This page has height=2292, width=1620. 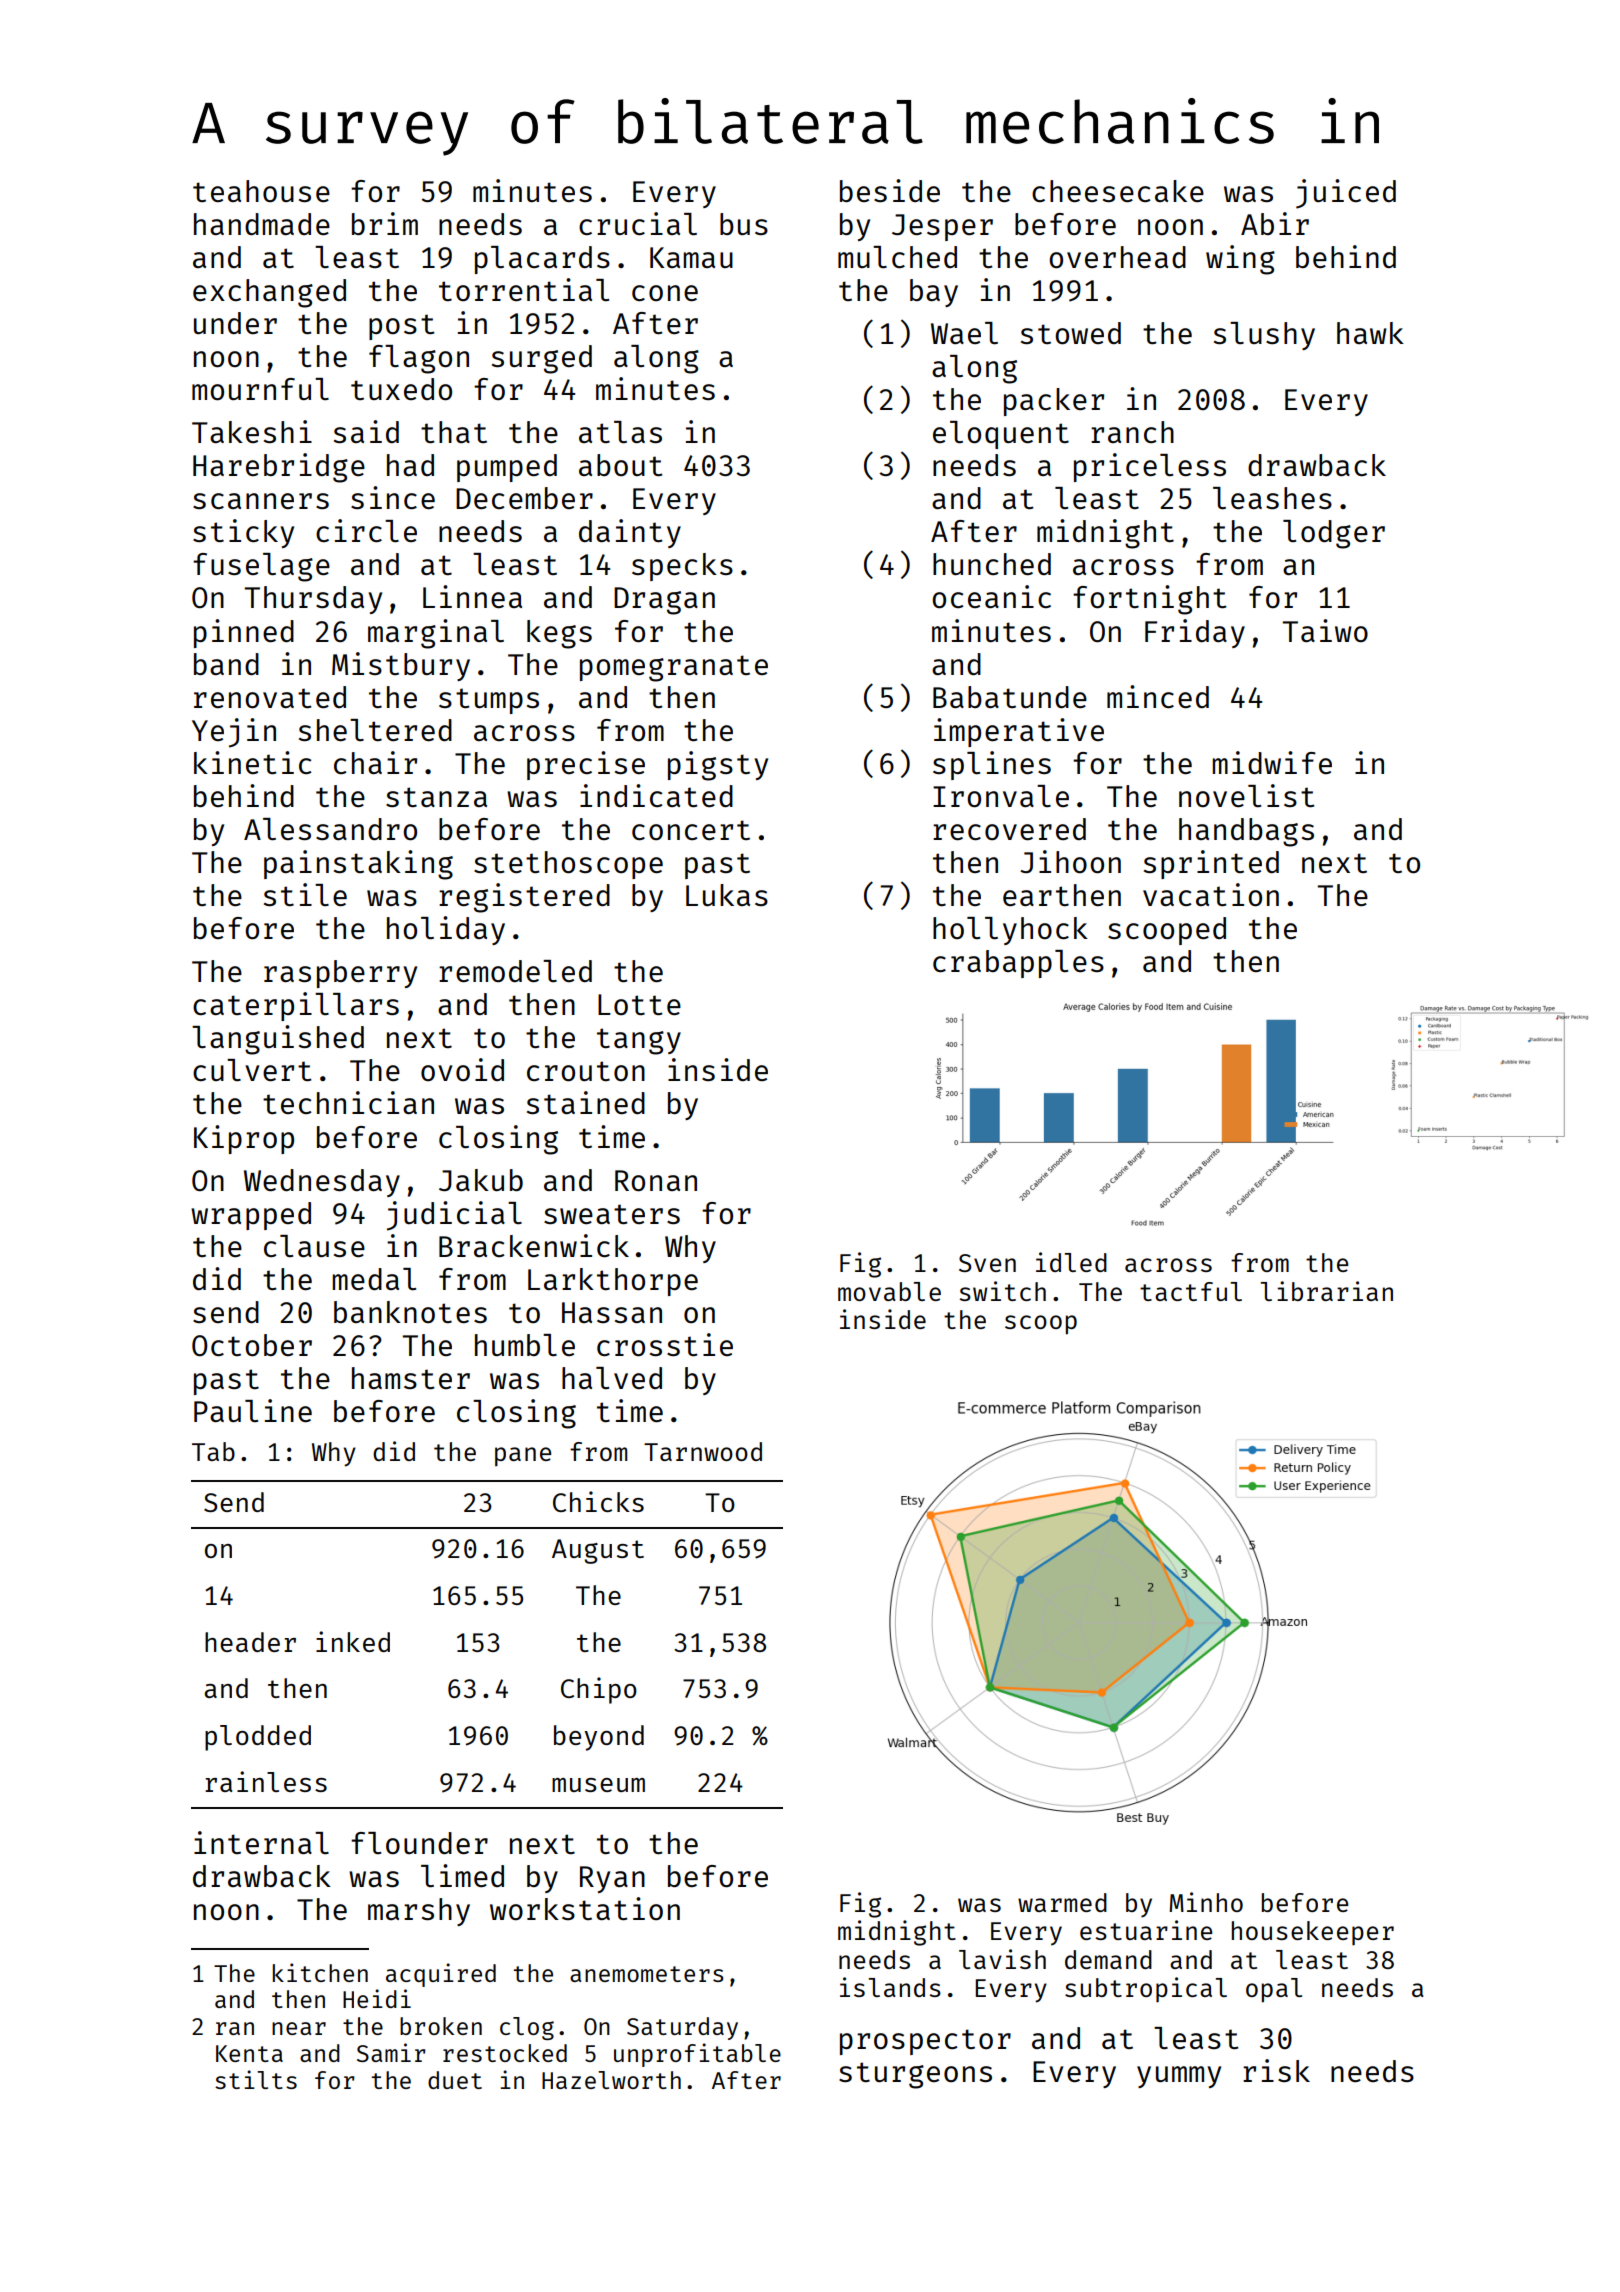 What do you see at coordinates (266, 1781) in the page?
I see `rainless` at bounding box center [266, 1781].
